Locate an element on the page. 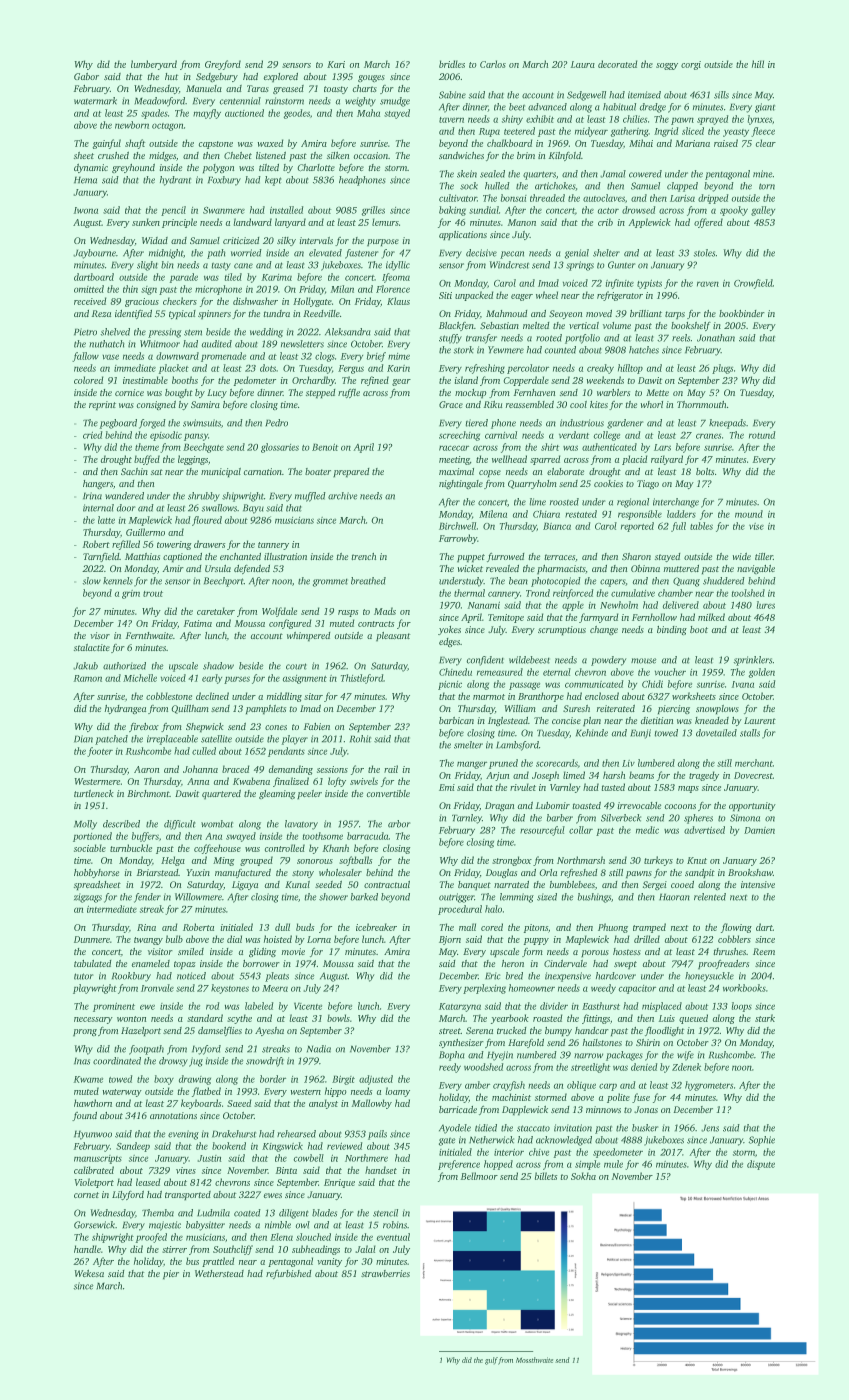 This image has height=1400, width=849. Rupa is located at coordinates (489, 132).
